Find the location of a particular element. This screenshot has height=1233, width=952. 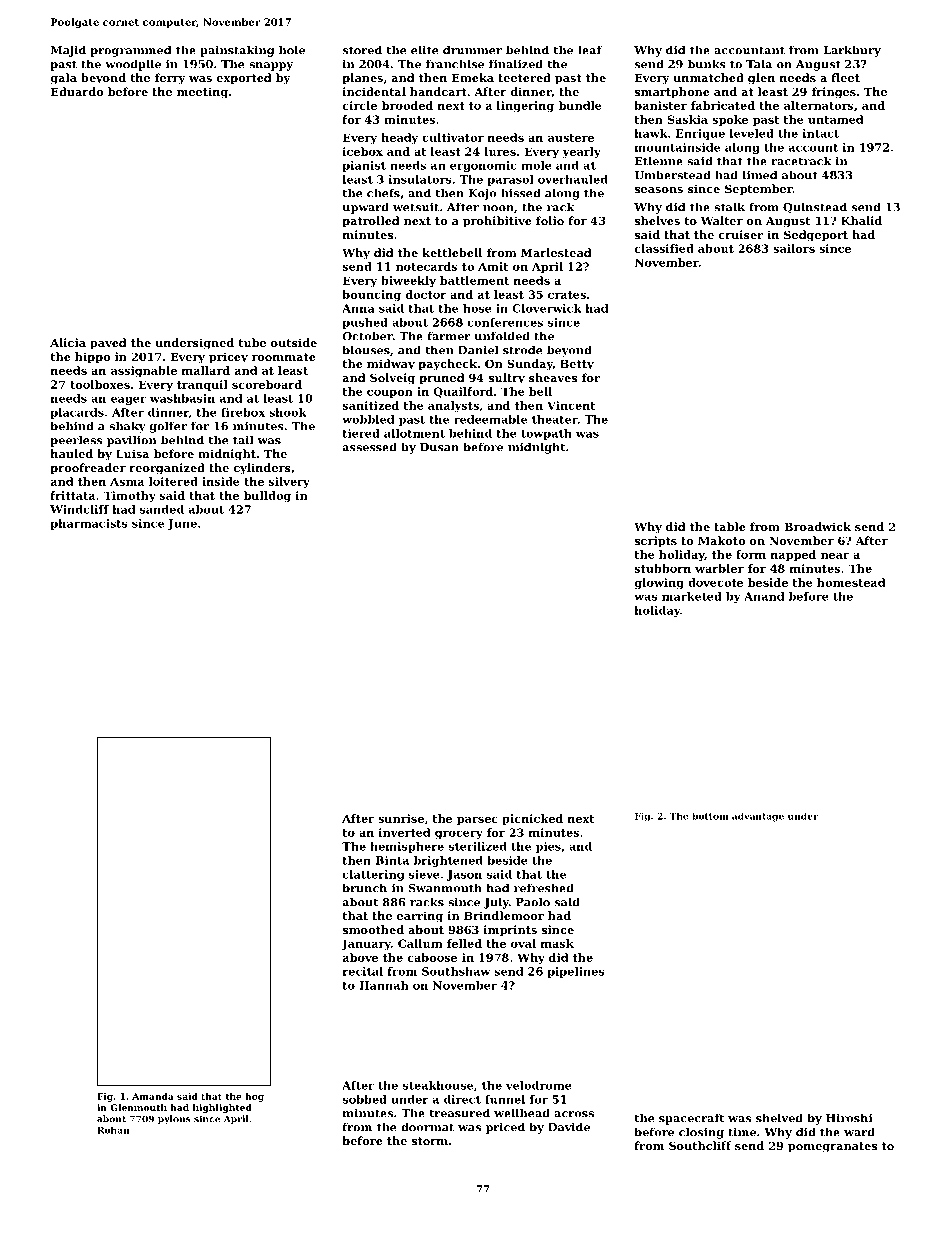

insulators is located at coordinates (420, 179).
